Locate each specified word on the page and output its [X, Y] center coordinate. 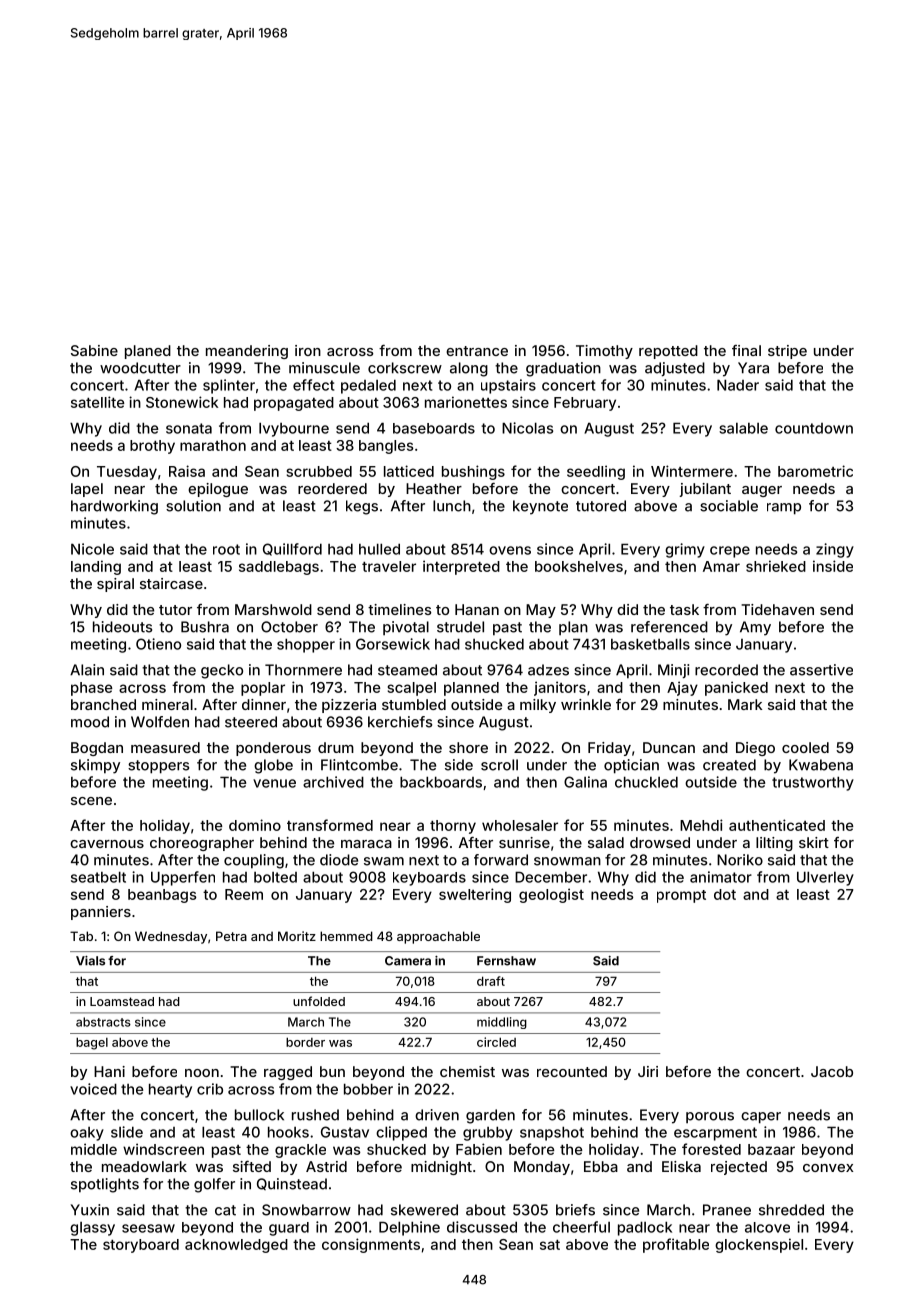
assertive [821, 670]
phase [91, 689]
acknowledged [236, 1246]
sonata [189, 428]
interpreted [461, 567]
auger [762, 491]
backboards [441, 782]
